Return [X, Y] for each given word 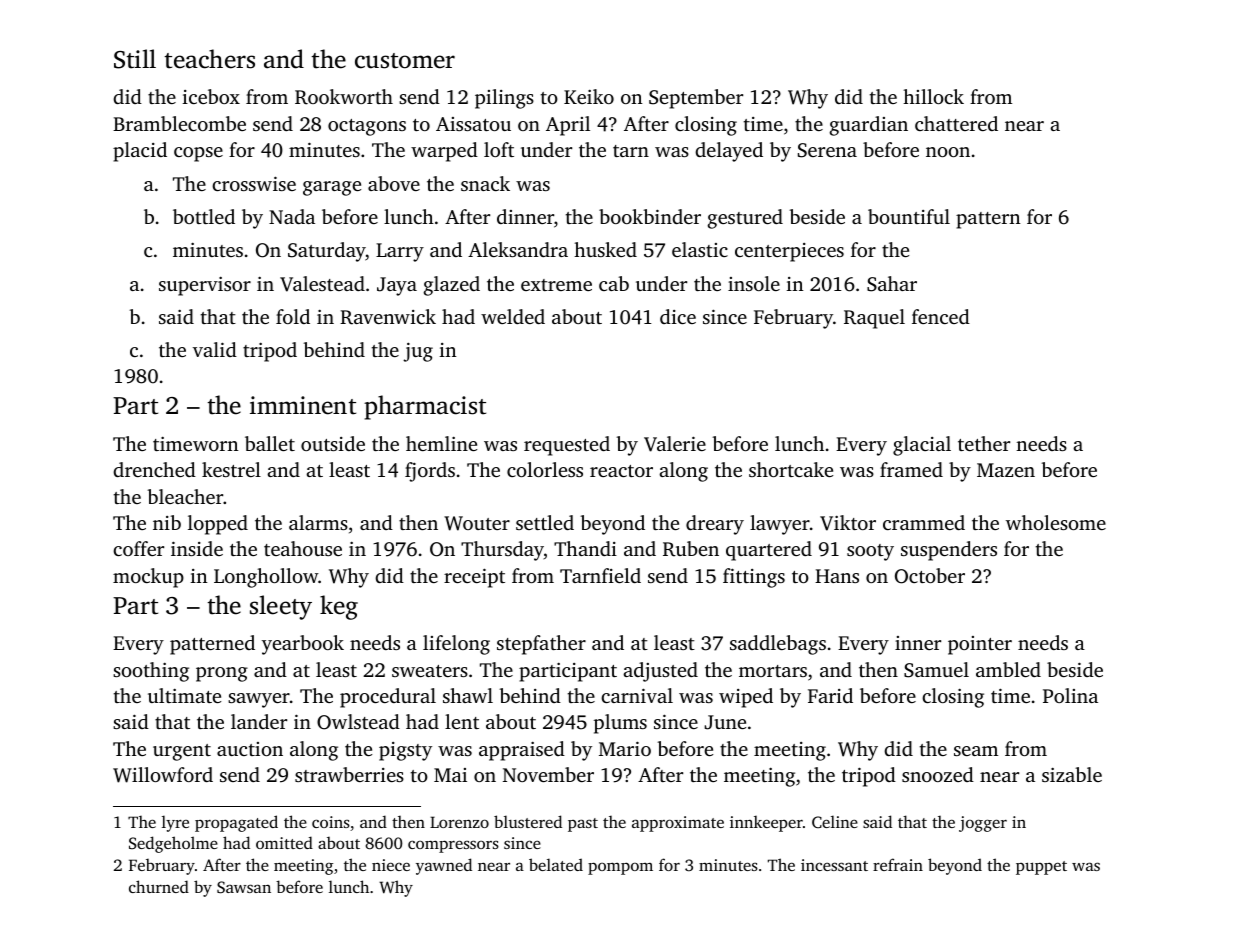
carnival [637, 695]
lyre [175, 823]
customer [405, 61]
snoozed [938, 774]
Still [135, 59]
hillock [933, 96]
